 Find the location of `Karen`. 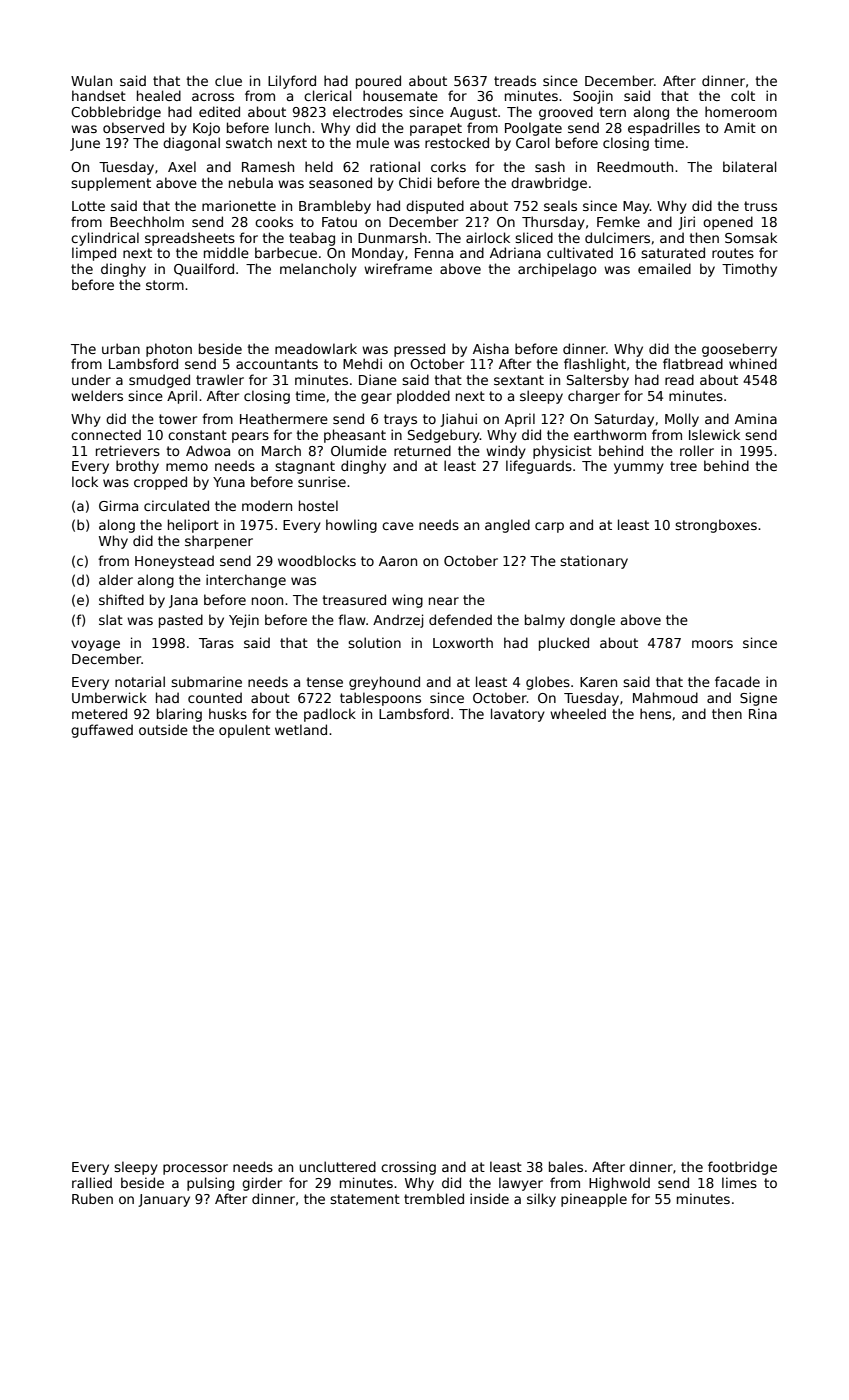

Karen is located at coordinates (598, 682).
